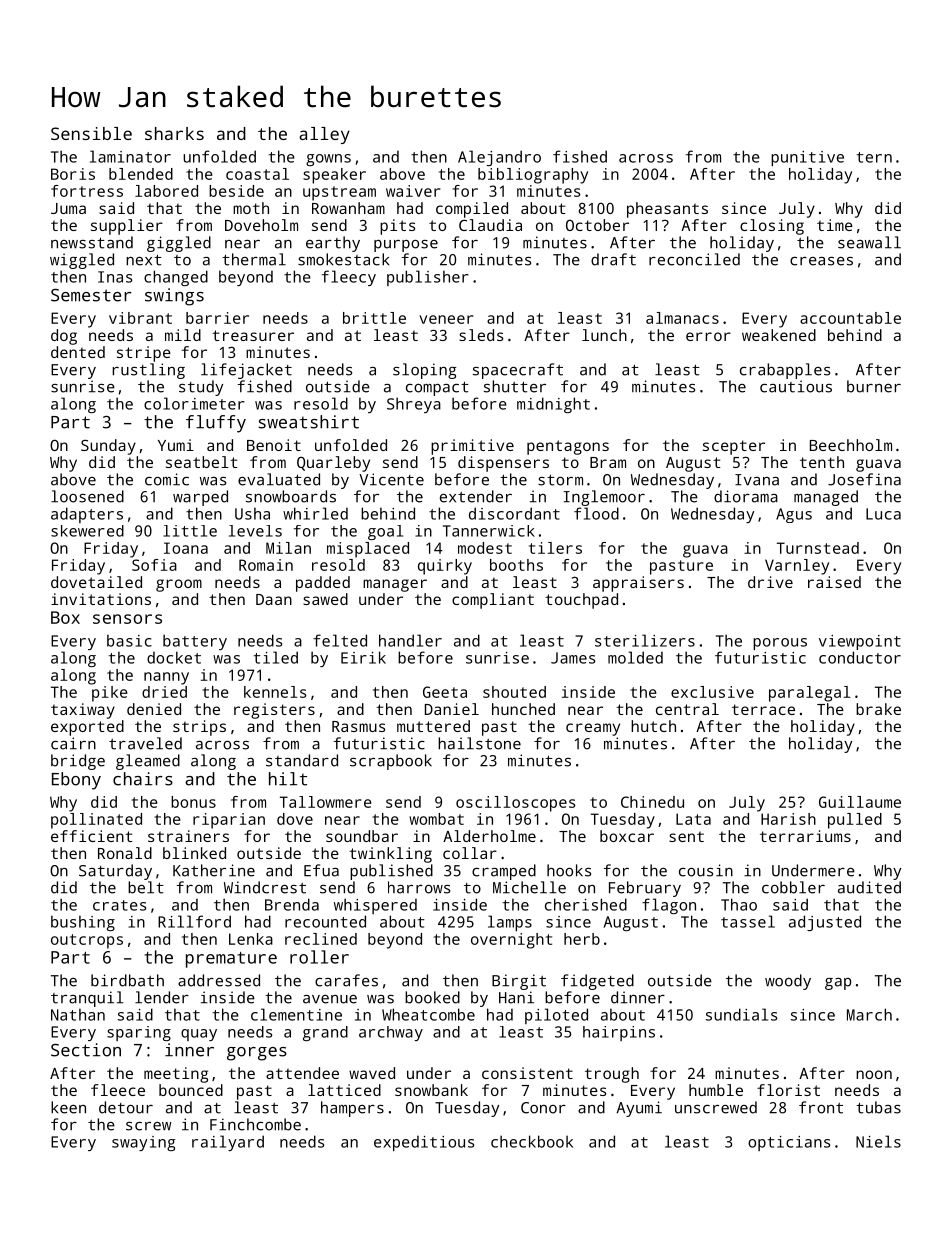 The height and width of the screenshot is (1233, 952). Describe the element at coordinates (883, 514) in the screenshot. I see `Luca` at that location.
